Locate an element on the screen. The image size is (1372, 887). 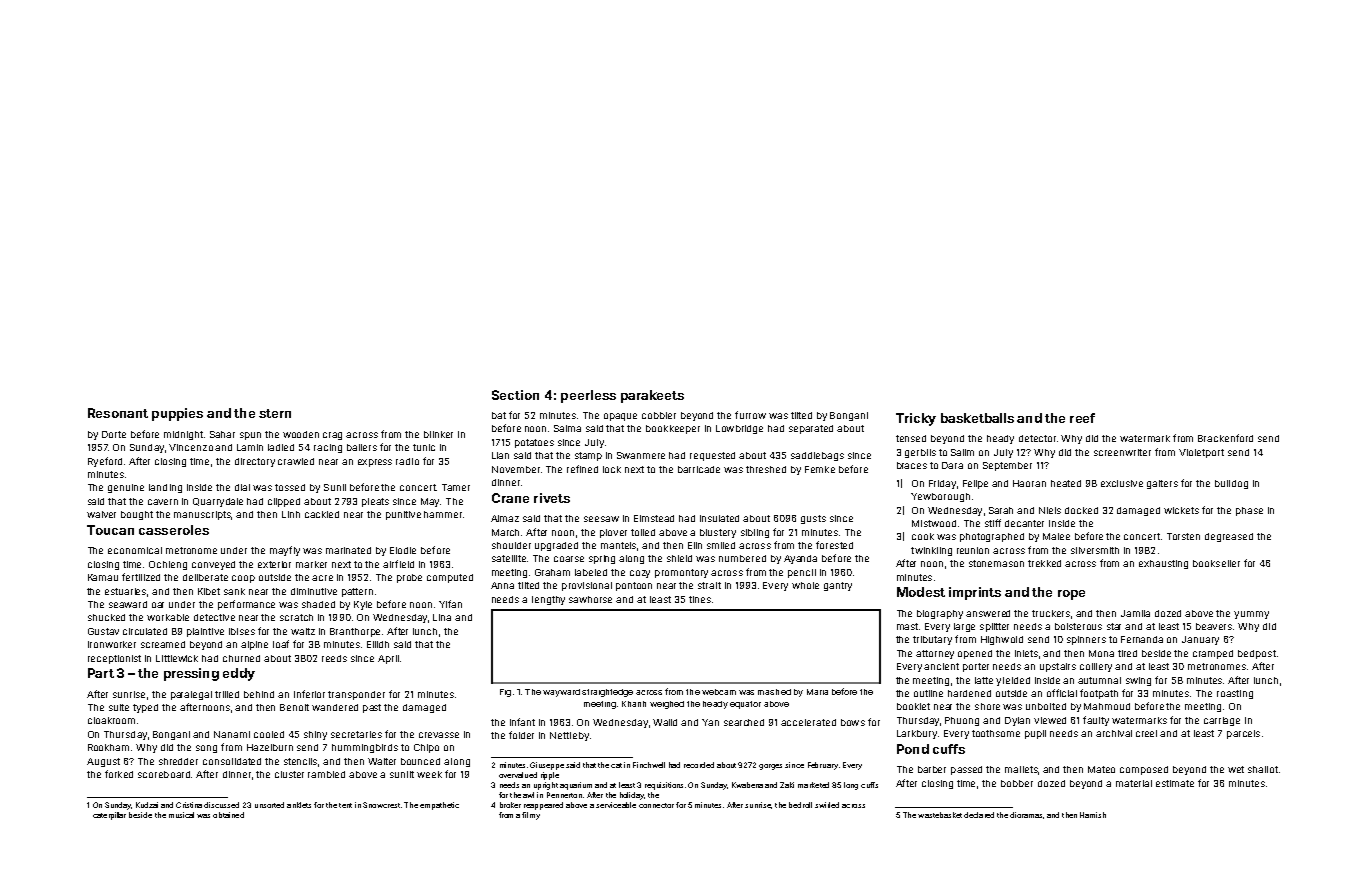
Resonant is located at coordinates (118, 413).
